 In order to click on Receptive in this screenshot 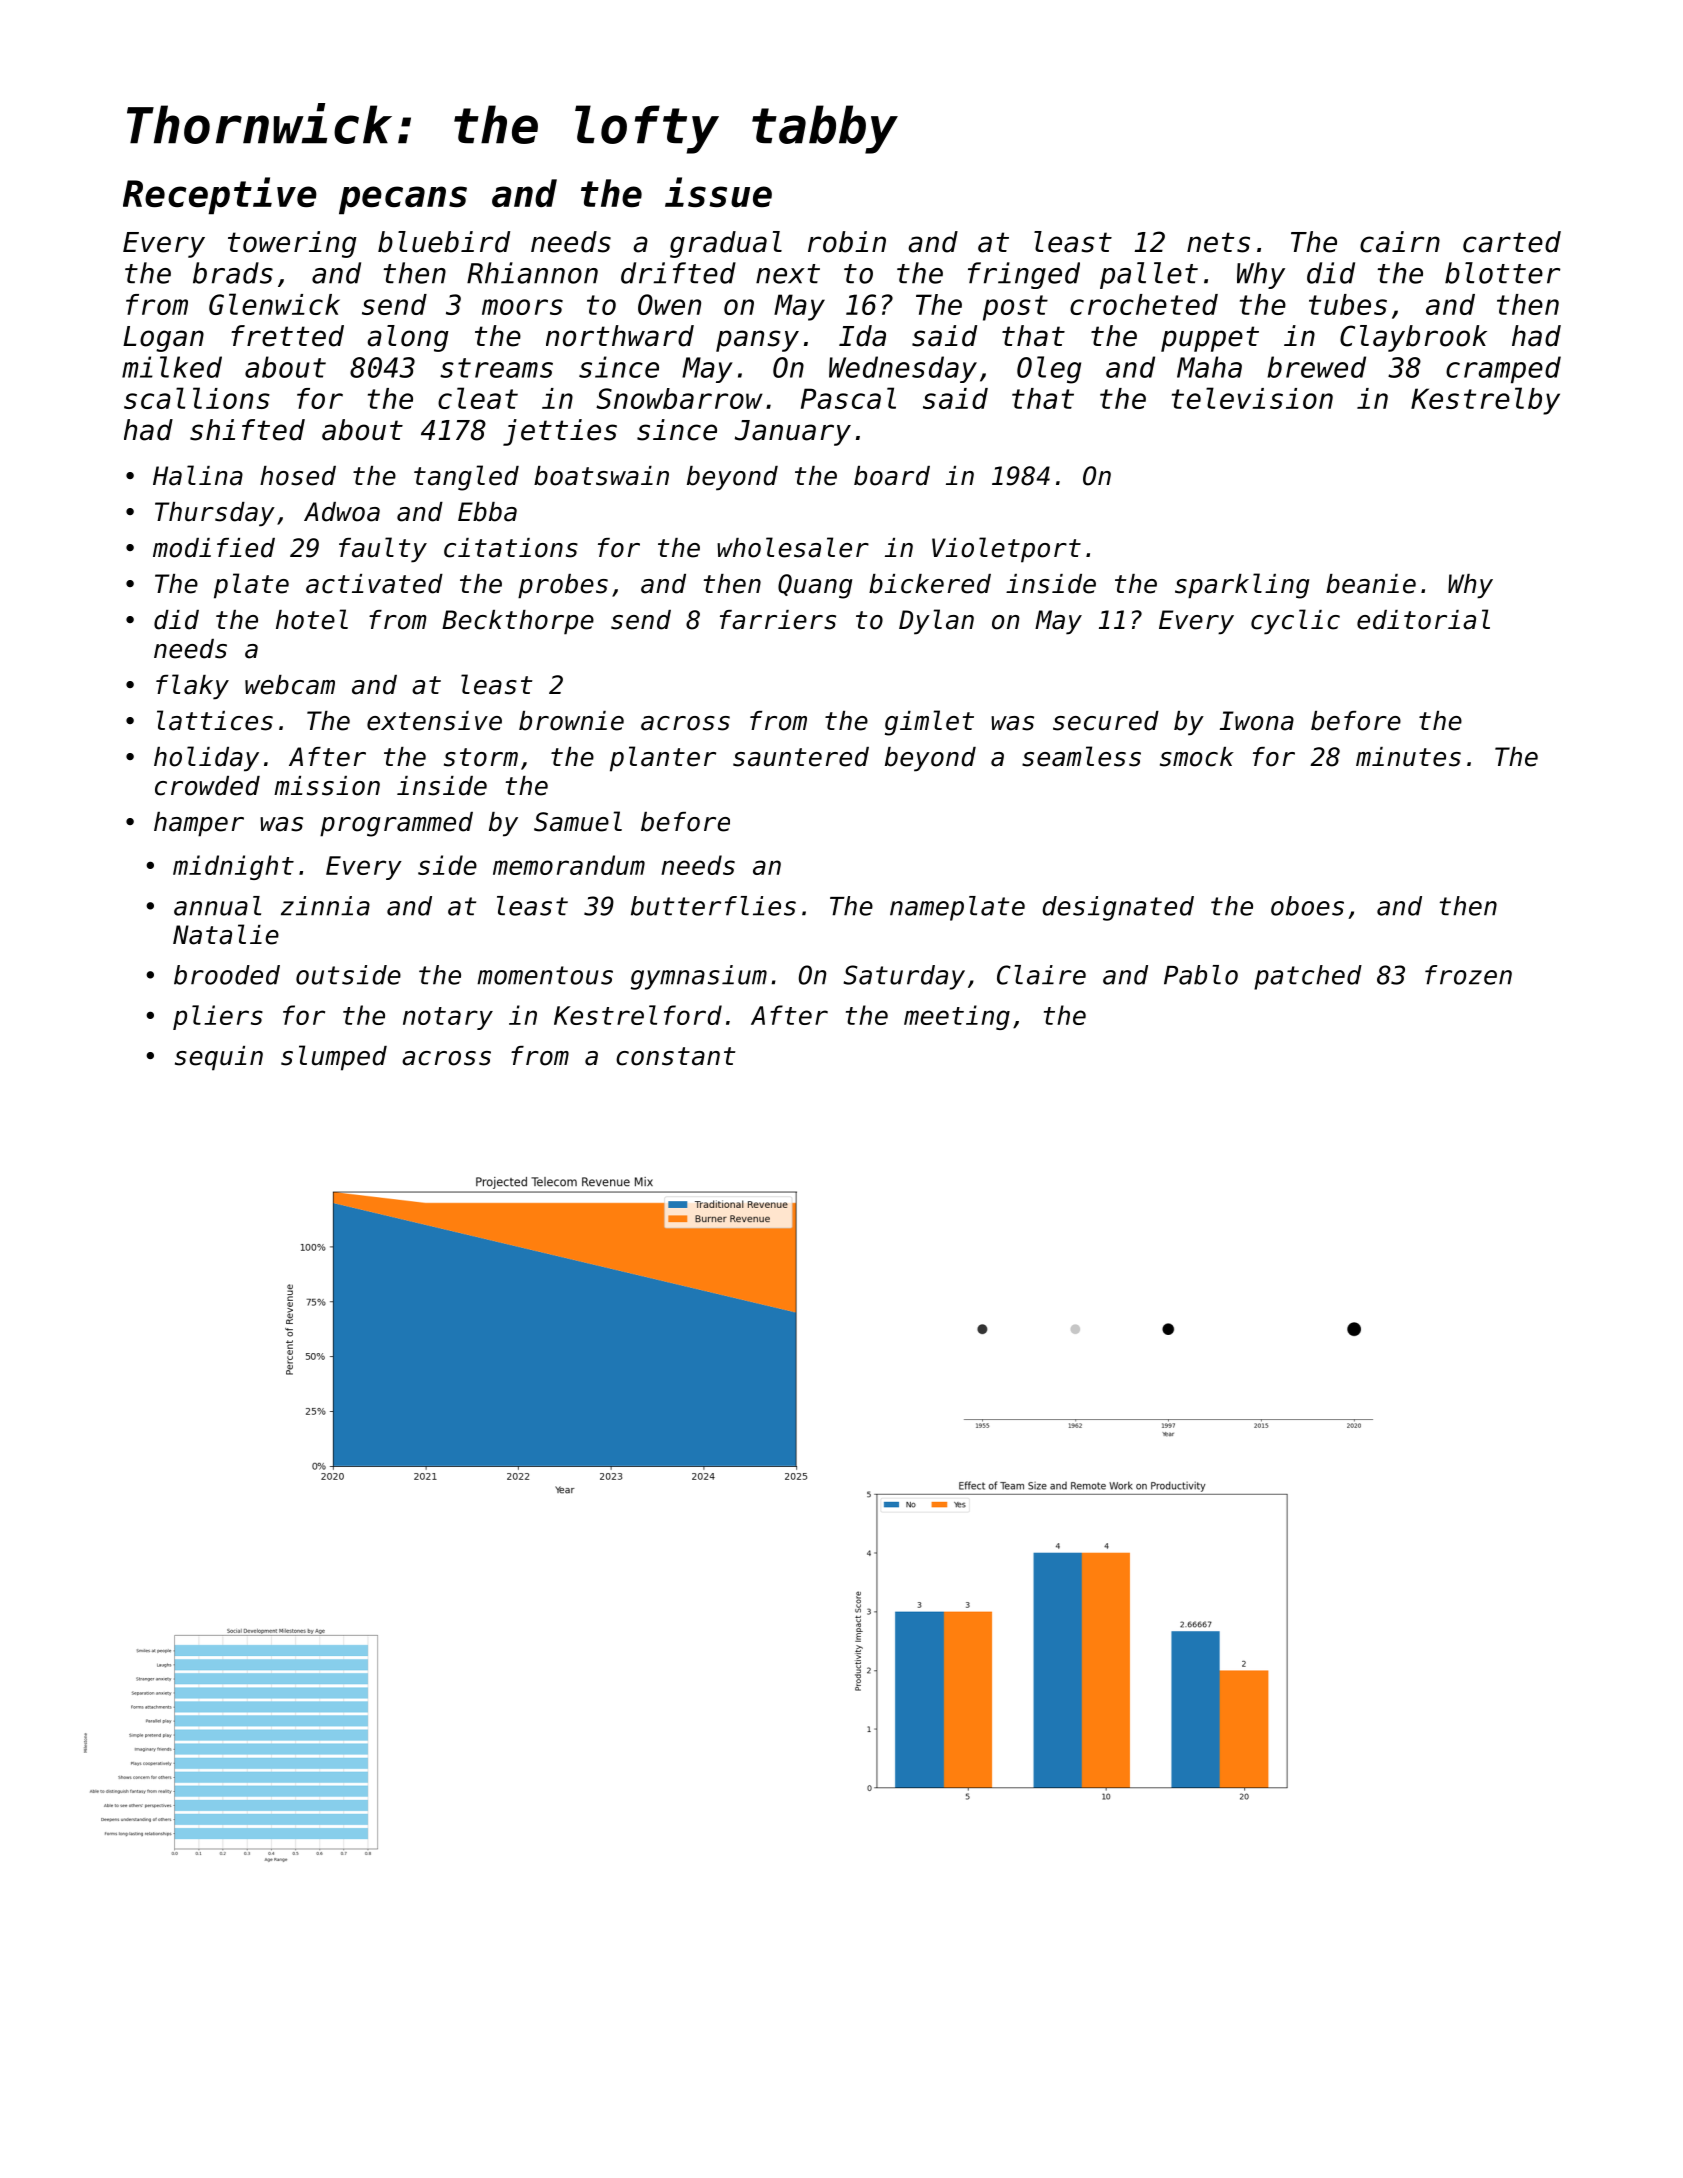, I will do `click(220, 196)`.
